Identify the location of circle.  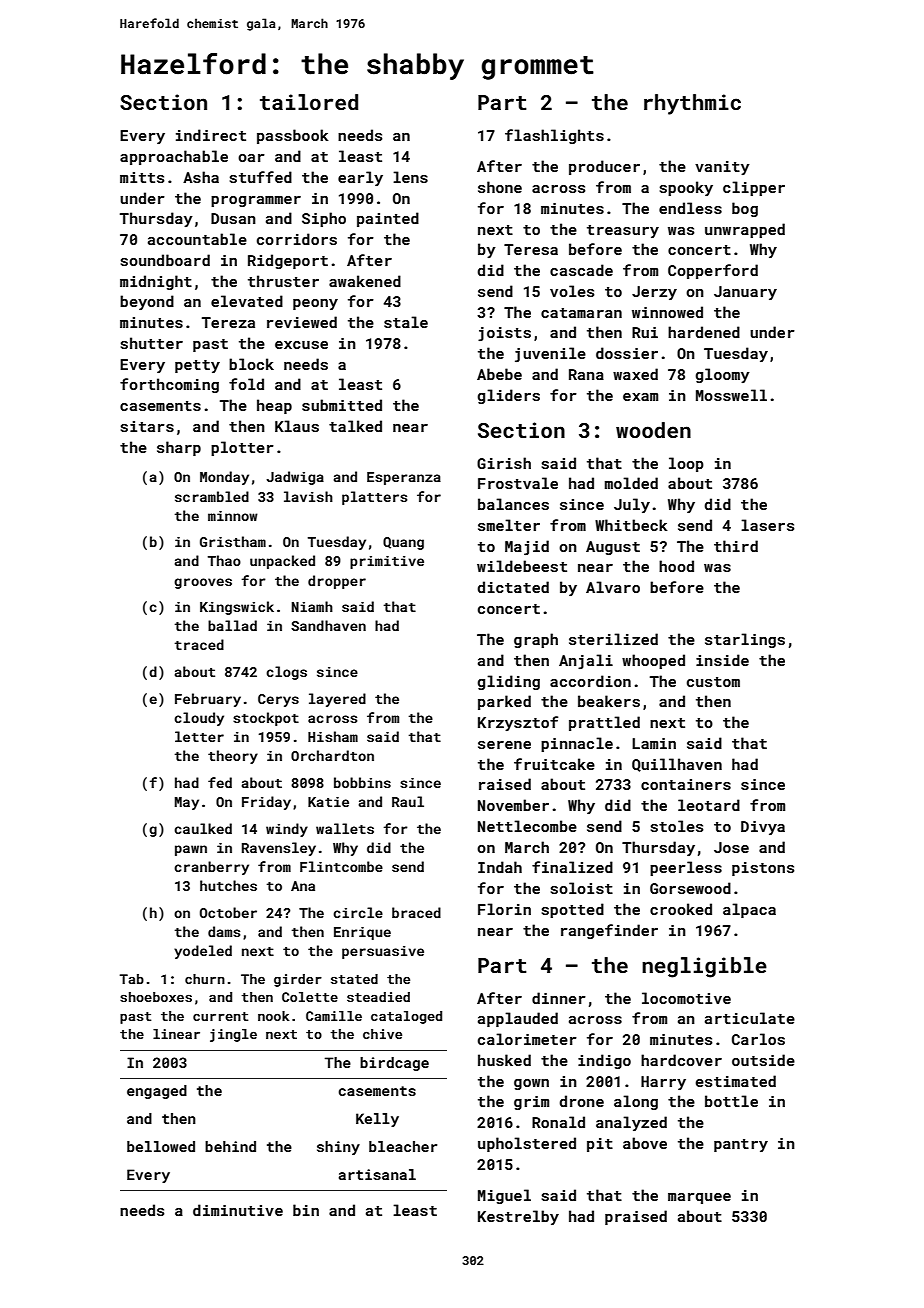
(358, 912).
